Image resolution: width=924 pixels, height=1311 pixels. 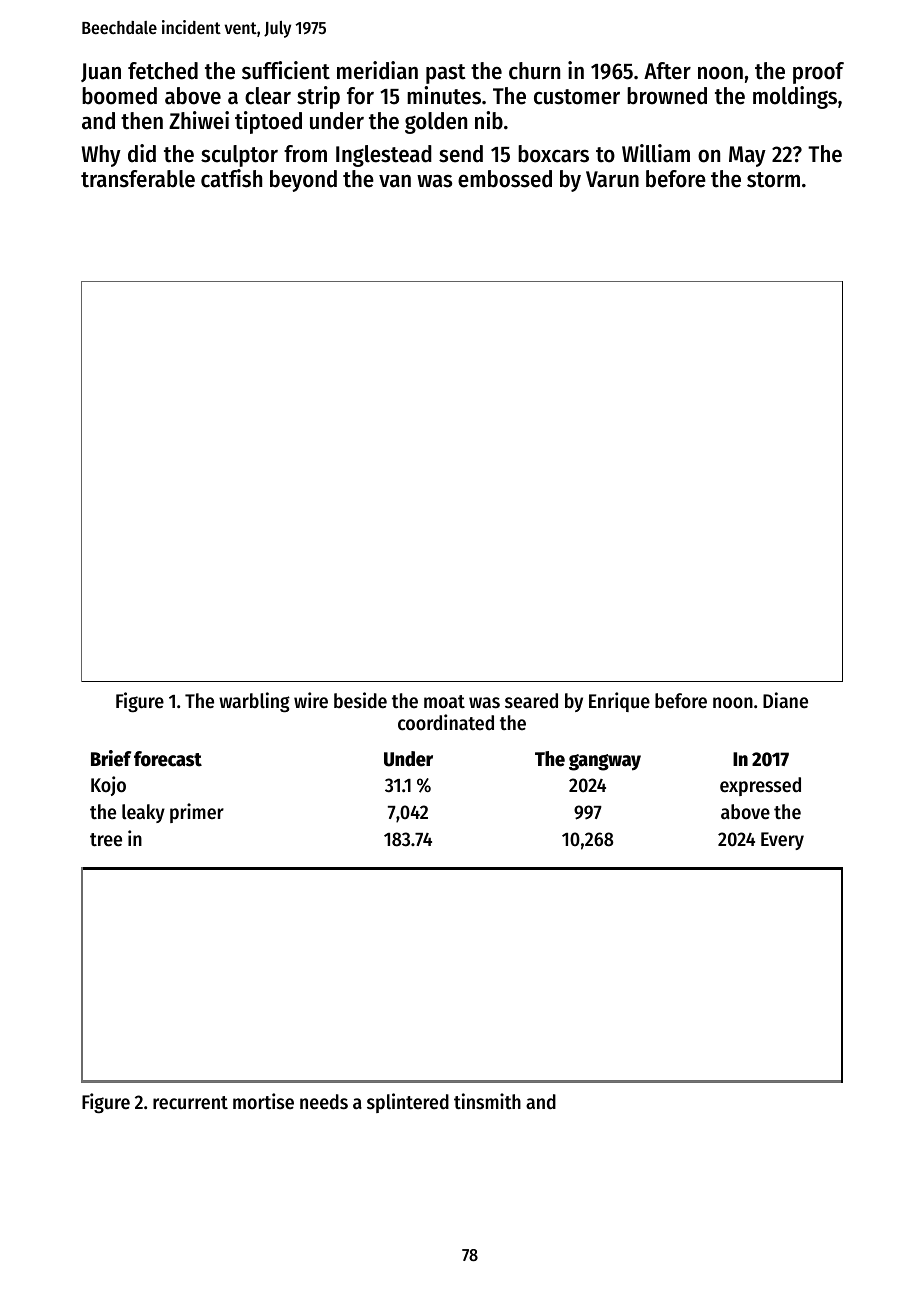 What do you see at coordinates (487, 1101) in the page?
I see `tinsmith` at bounding box center [487, 1101].
